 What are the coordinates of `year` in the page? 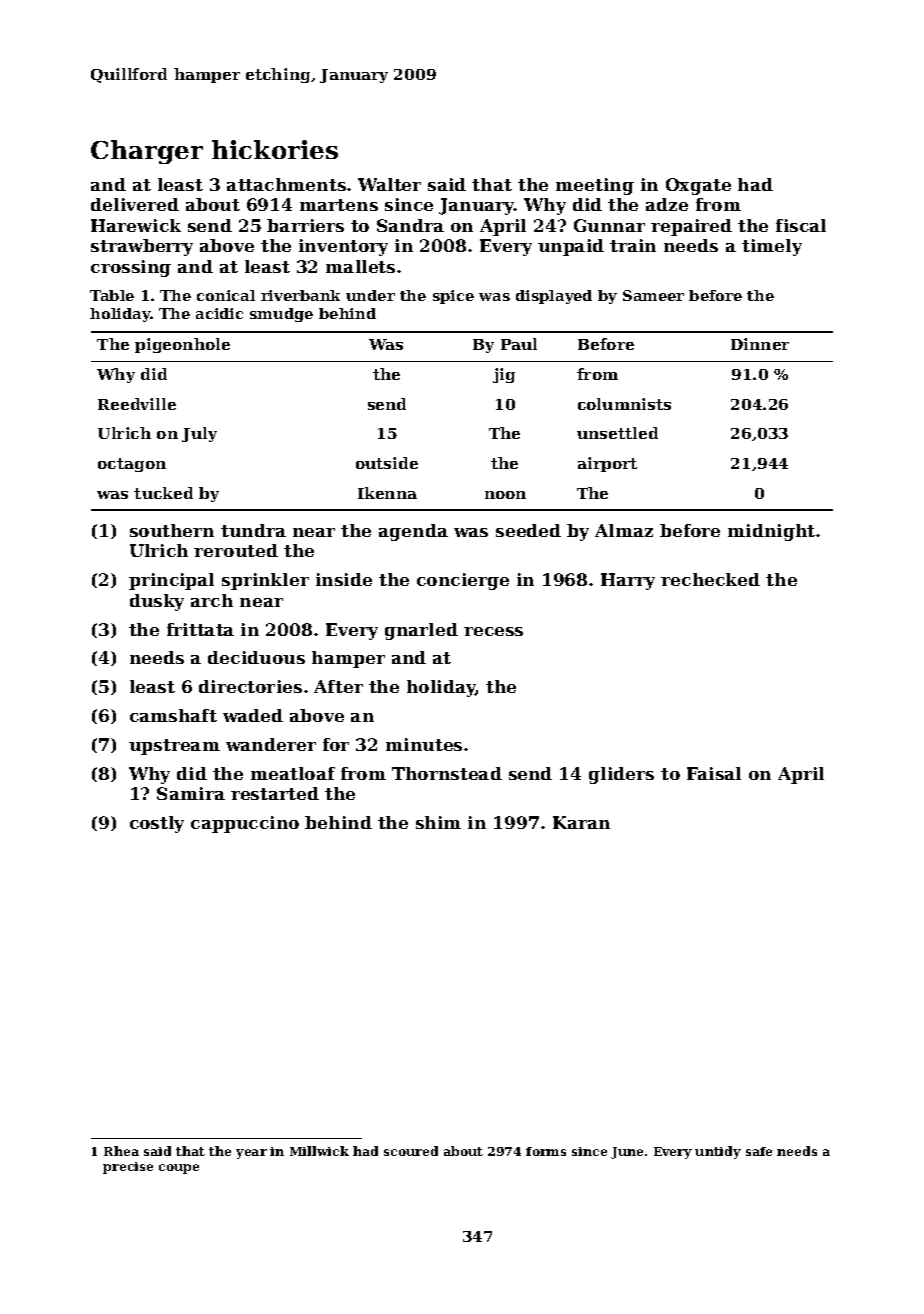 It's located at (251, 1154).
